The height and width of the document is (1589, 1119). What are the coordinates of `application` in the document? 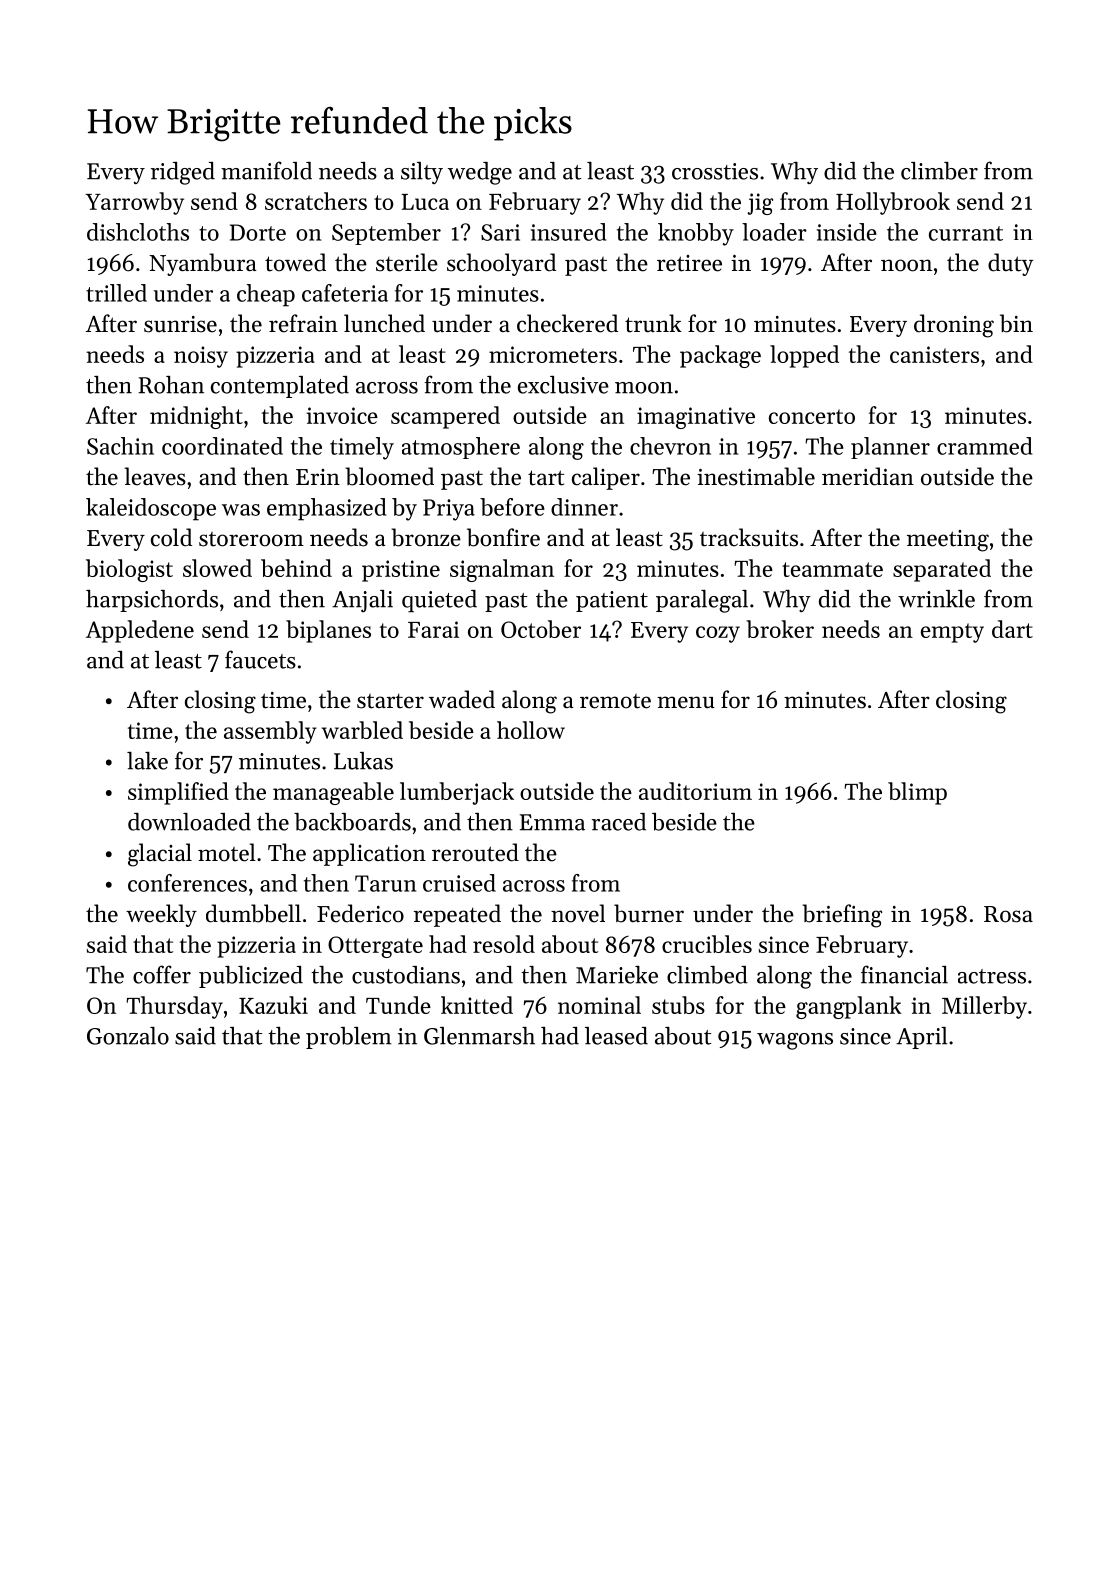 It's located at (369, 854).
